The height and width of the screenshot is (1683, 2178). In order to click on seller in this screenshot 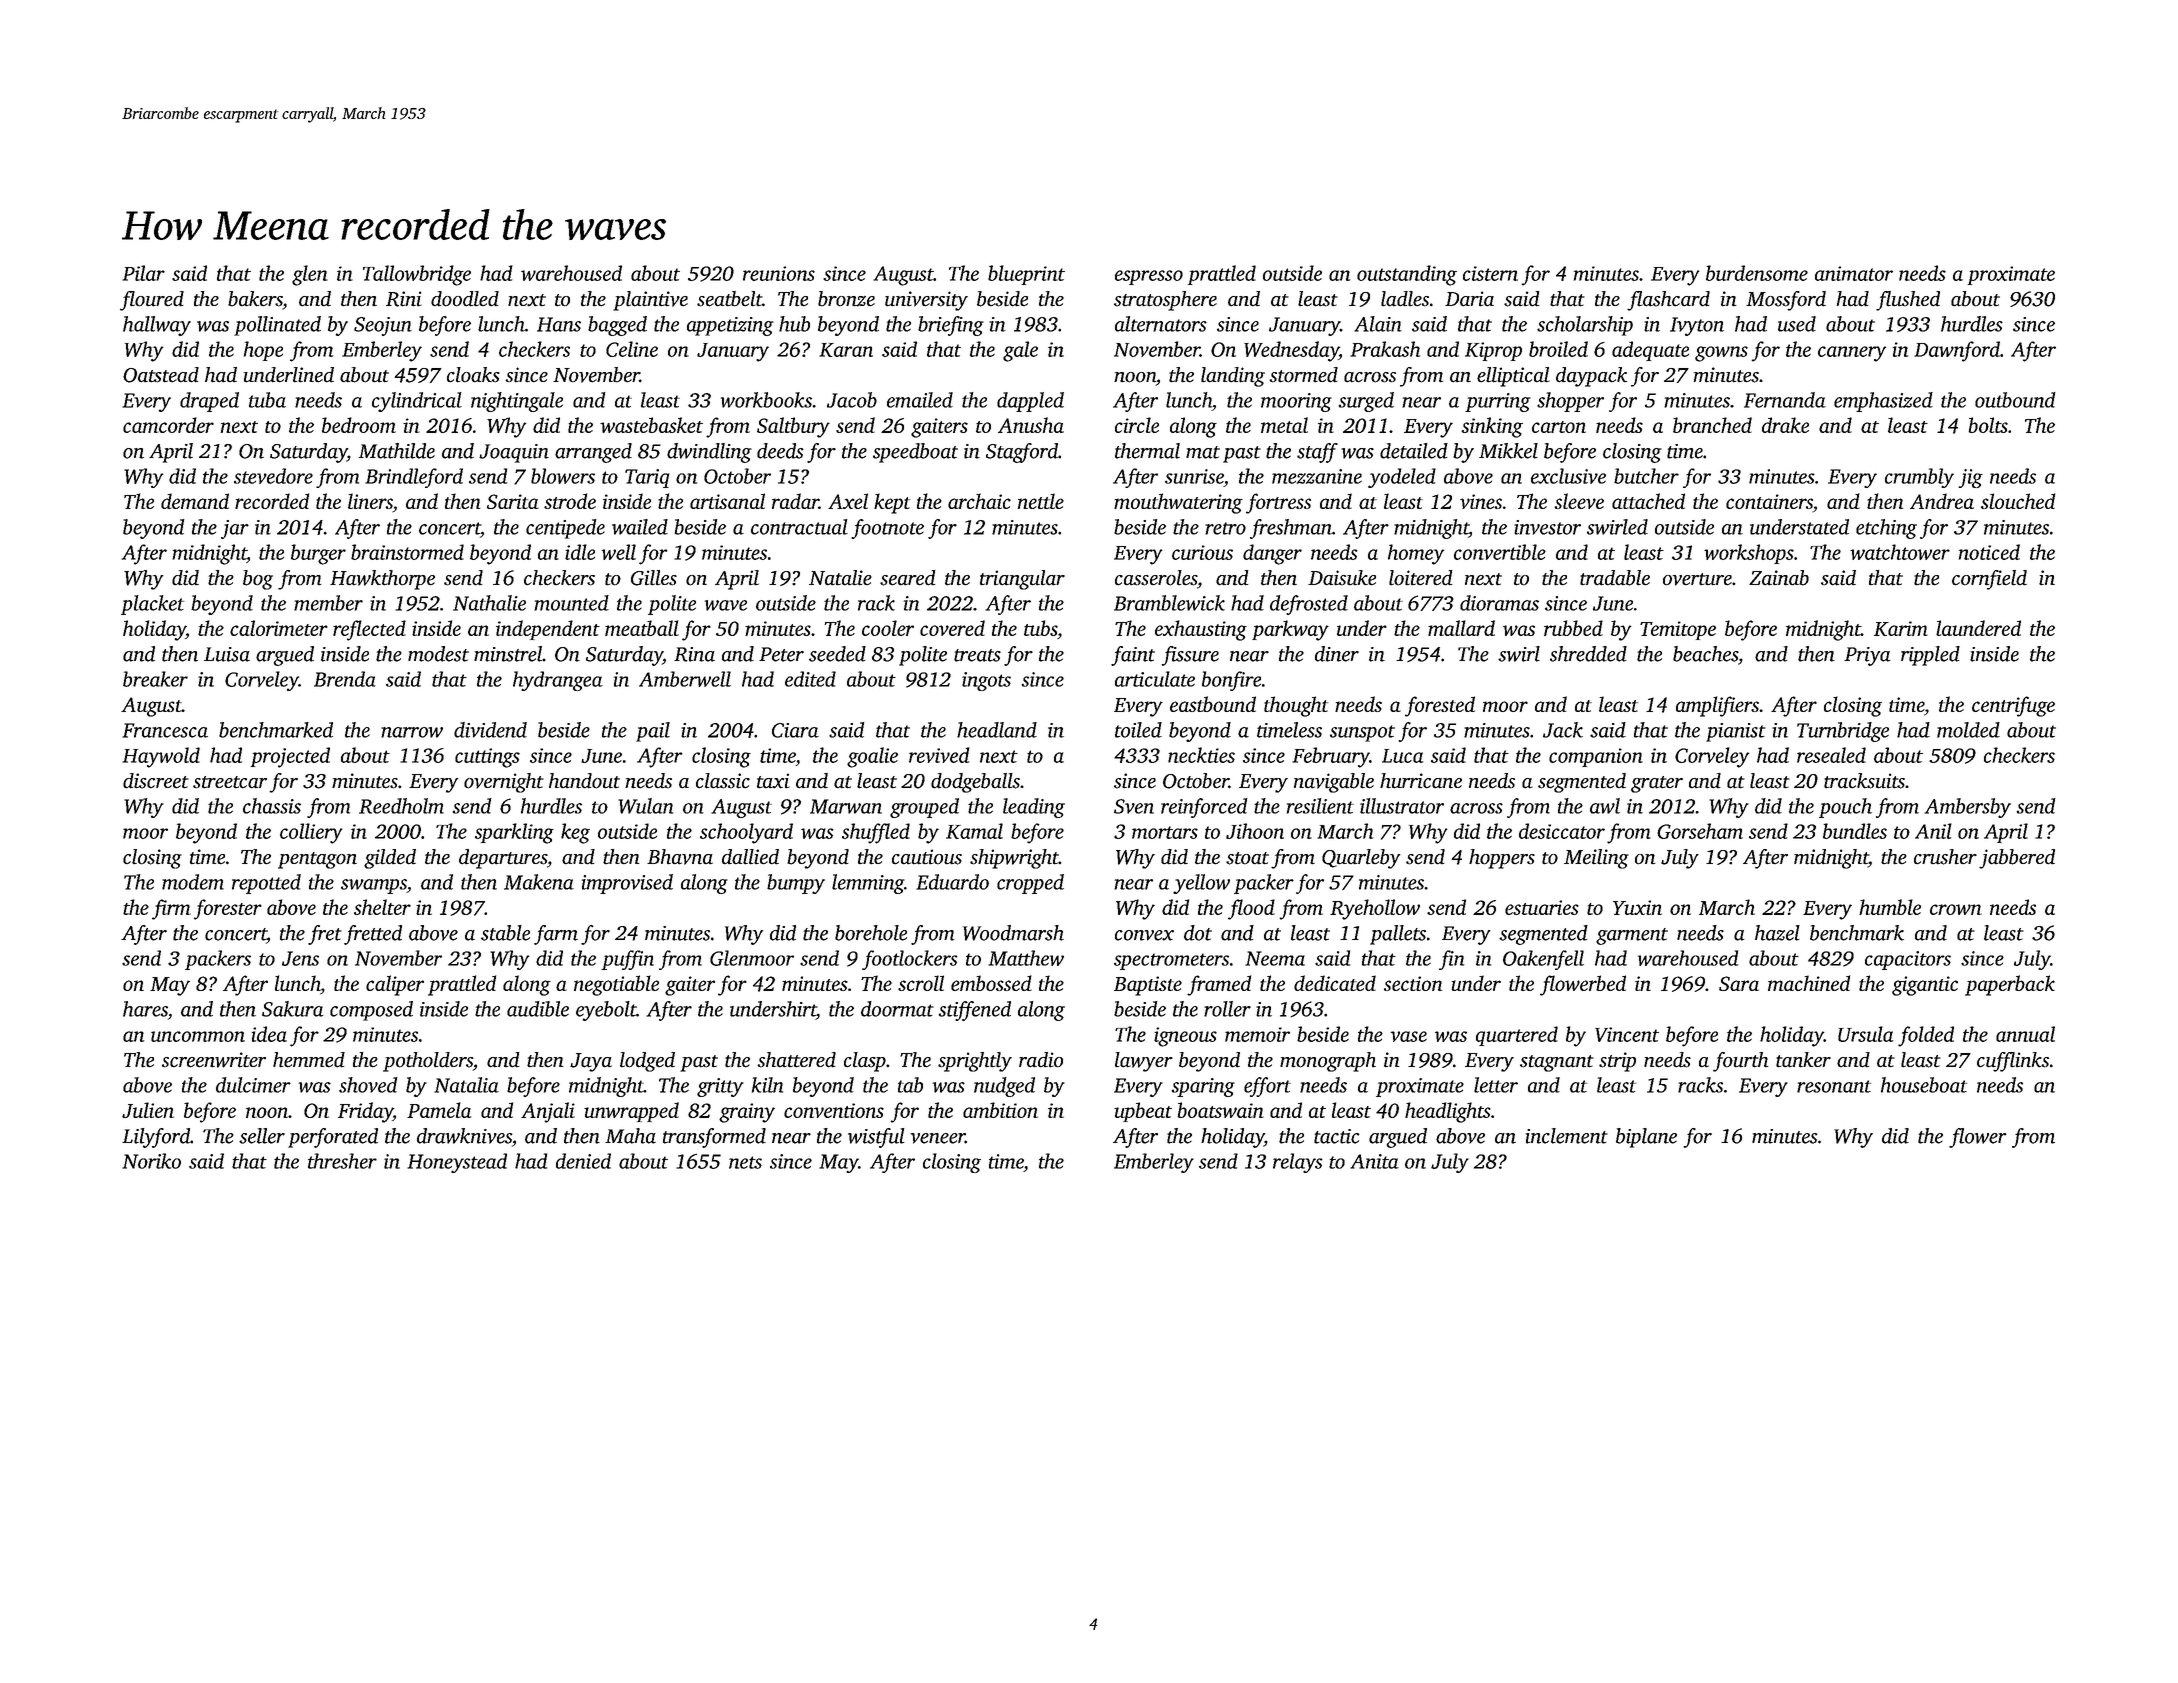, I will do `click(262, 1136)`.
